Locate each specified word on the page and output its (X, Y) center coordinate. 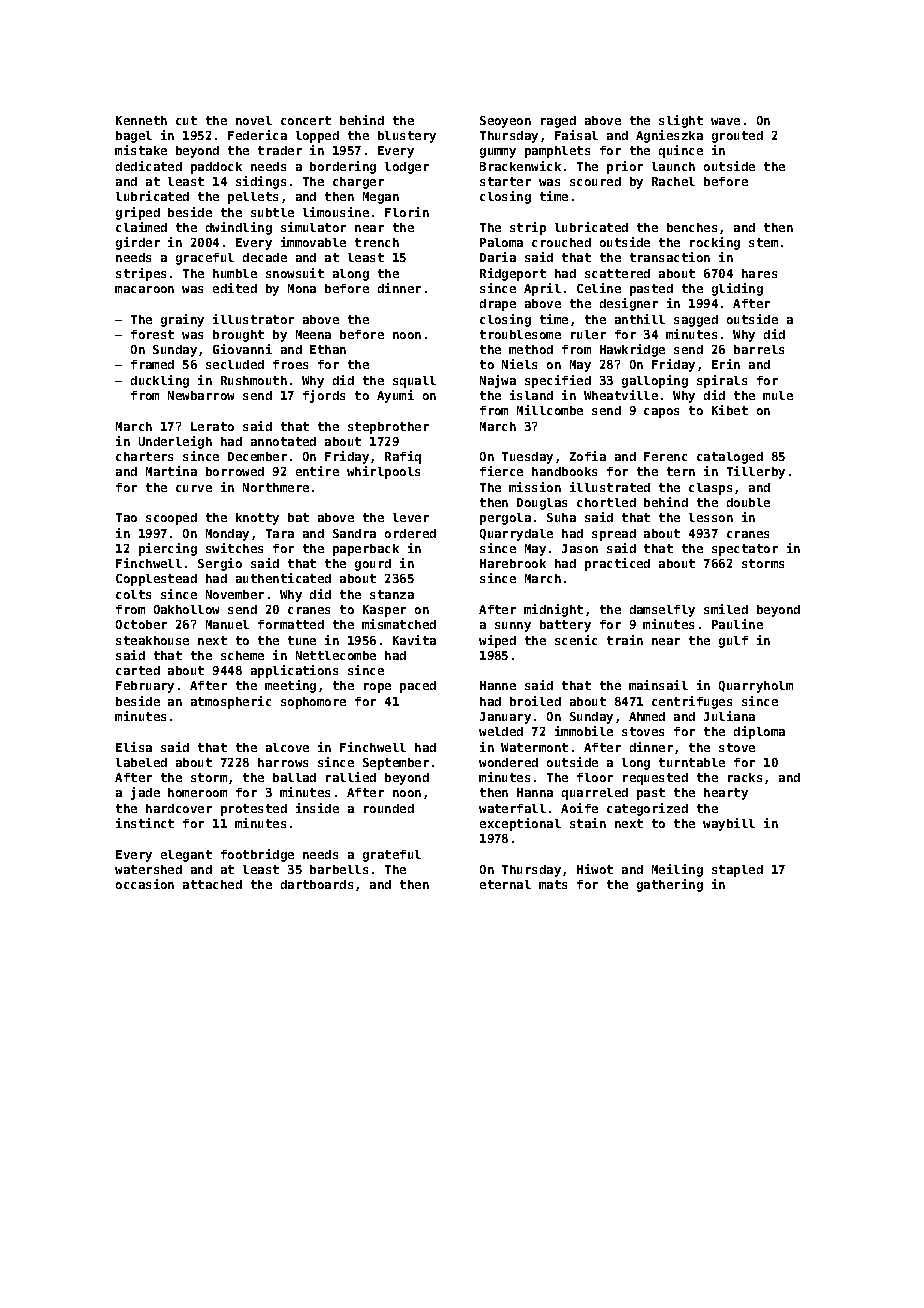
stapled (737, 871)
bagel (134, 137)
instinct (145, 823)
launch (673, 166)
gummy (498, 153)
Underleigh (175, 442)
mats (553, 884)
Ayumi (395, 396)
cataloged (730, 458)
